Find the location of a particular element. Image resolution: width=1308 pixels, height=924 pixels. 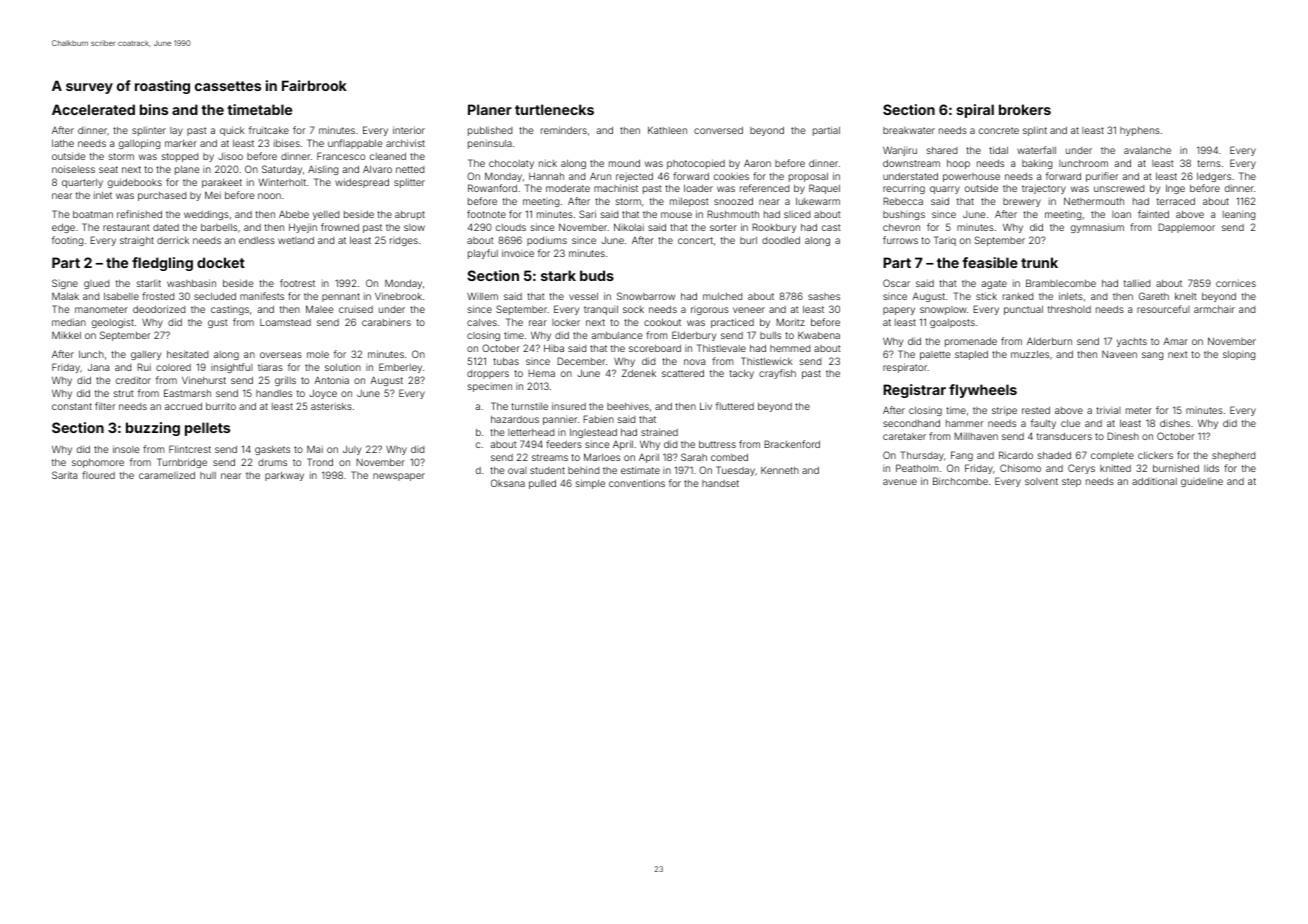

deodorized is located at coordinates (159, 309).
